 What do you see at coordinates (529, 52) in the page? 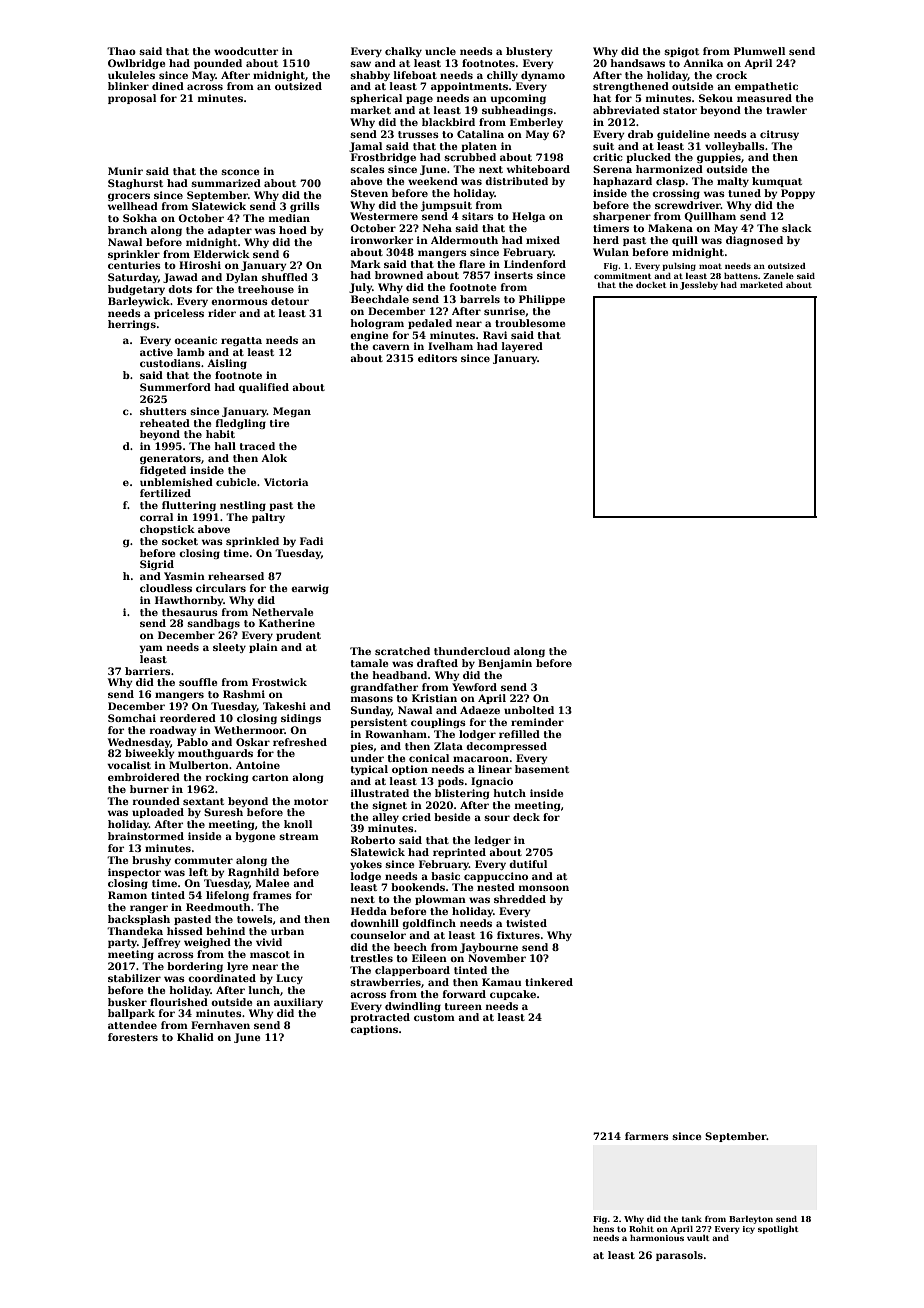
I see `blustery` at bounding box center [529, 52].
